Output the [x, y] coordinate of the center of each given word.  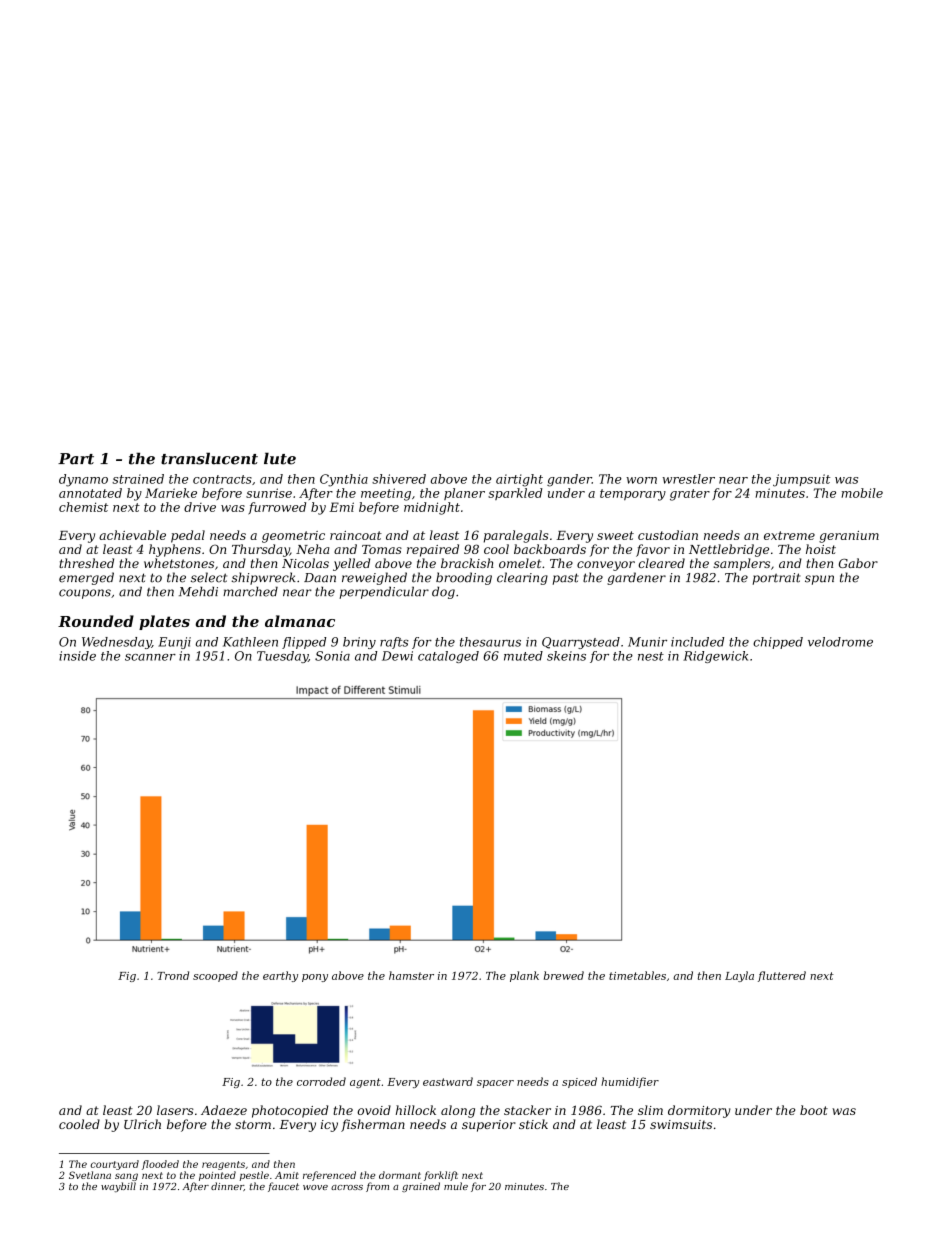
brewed [564, 975]
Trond [173, 975]
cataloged [448, 657]
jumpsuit [801, 480]
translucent [209, 458]
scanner [150, 657]
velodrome [840, 642]
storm [253, 1124]
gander [569, 480]
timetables [637, 975]
